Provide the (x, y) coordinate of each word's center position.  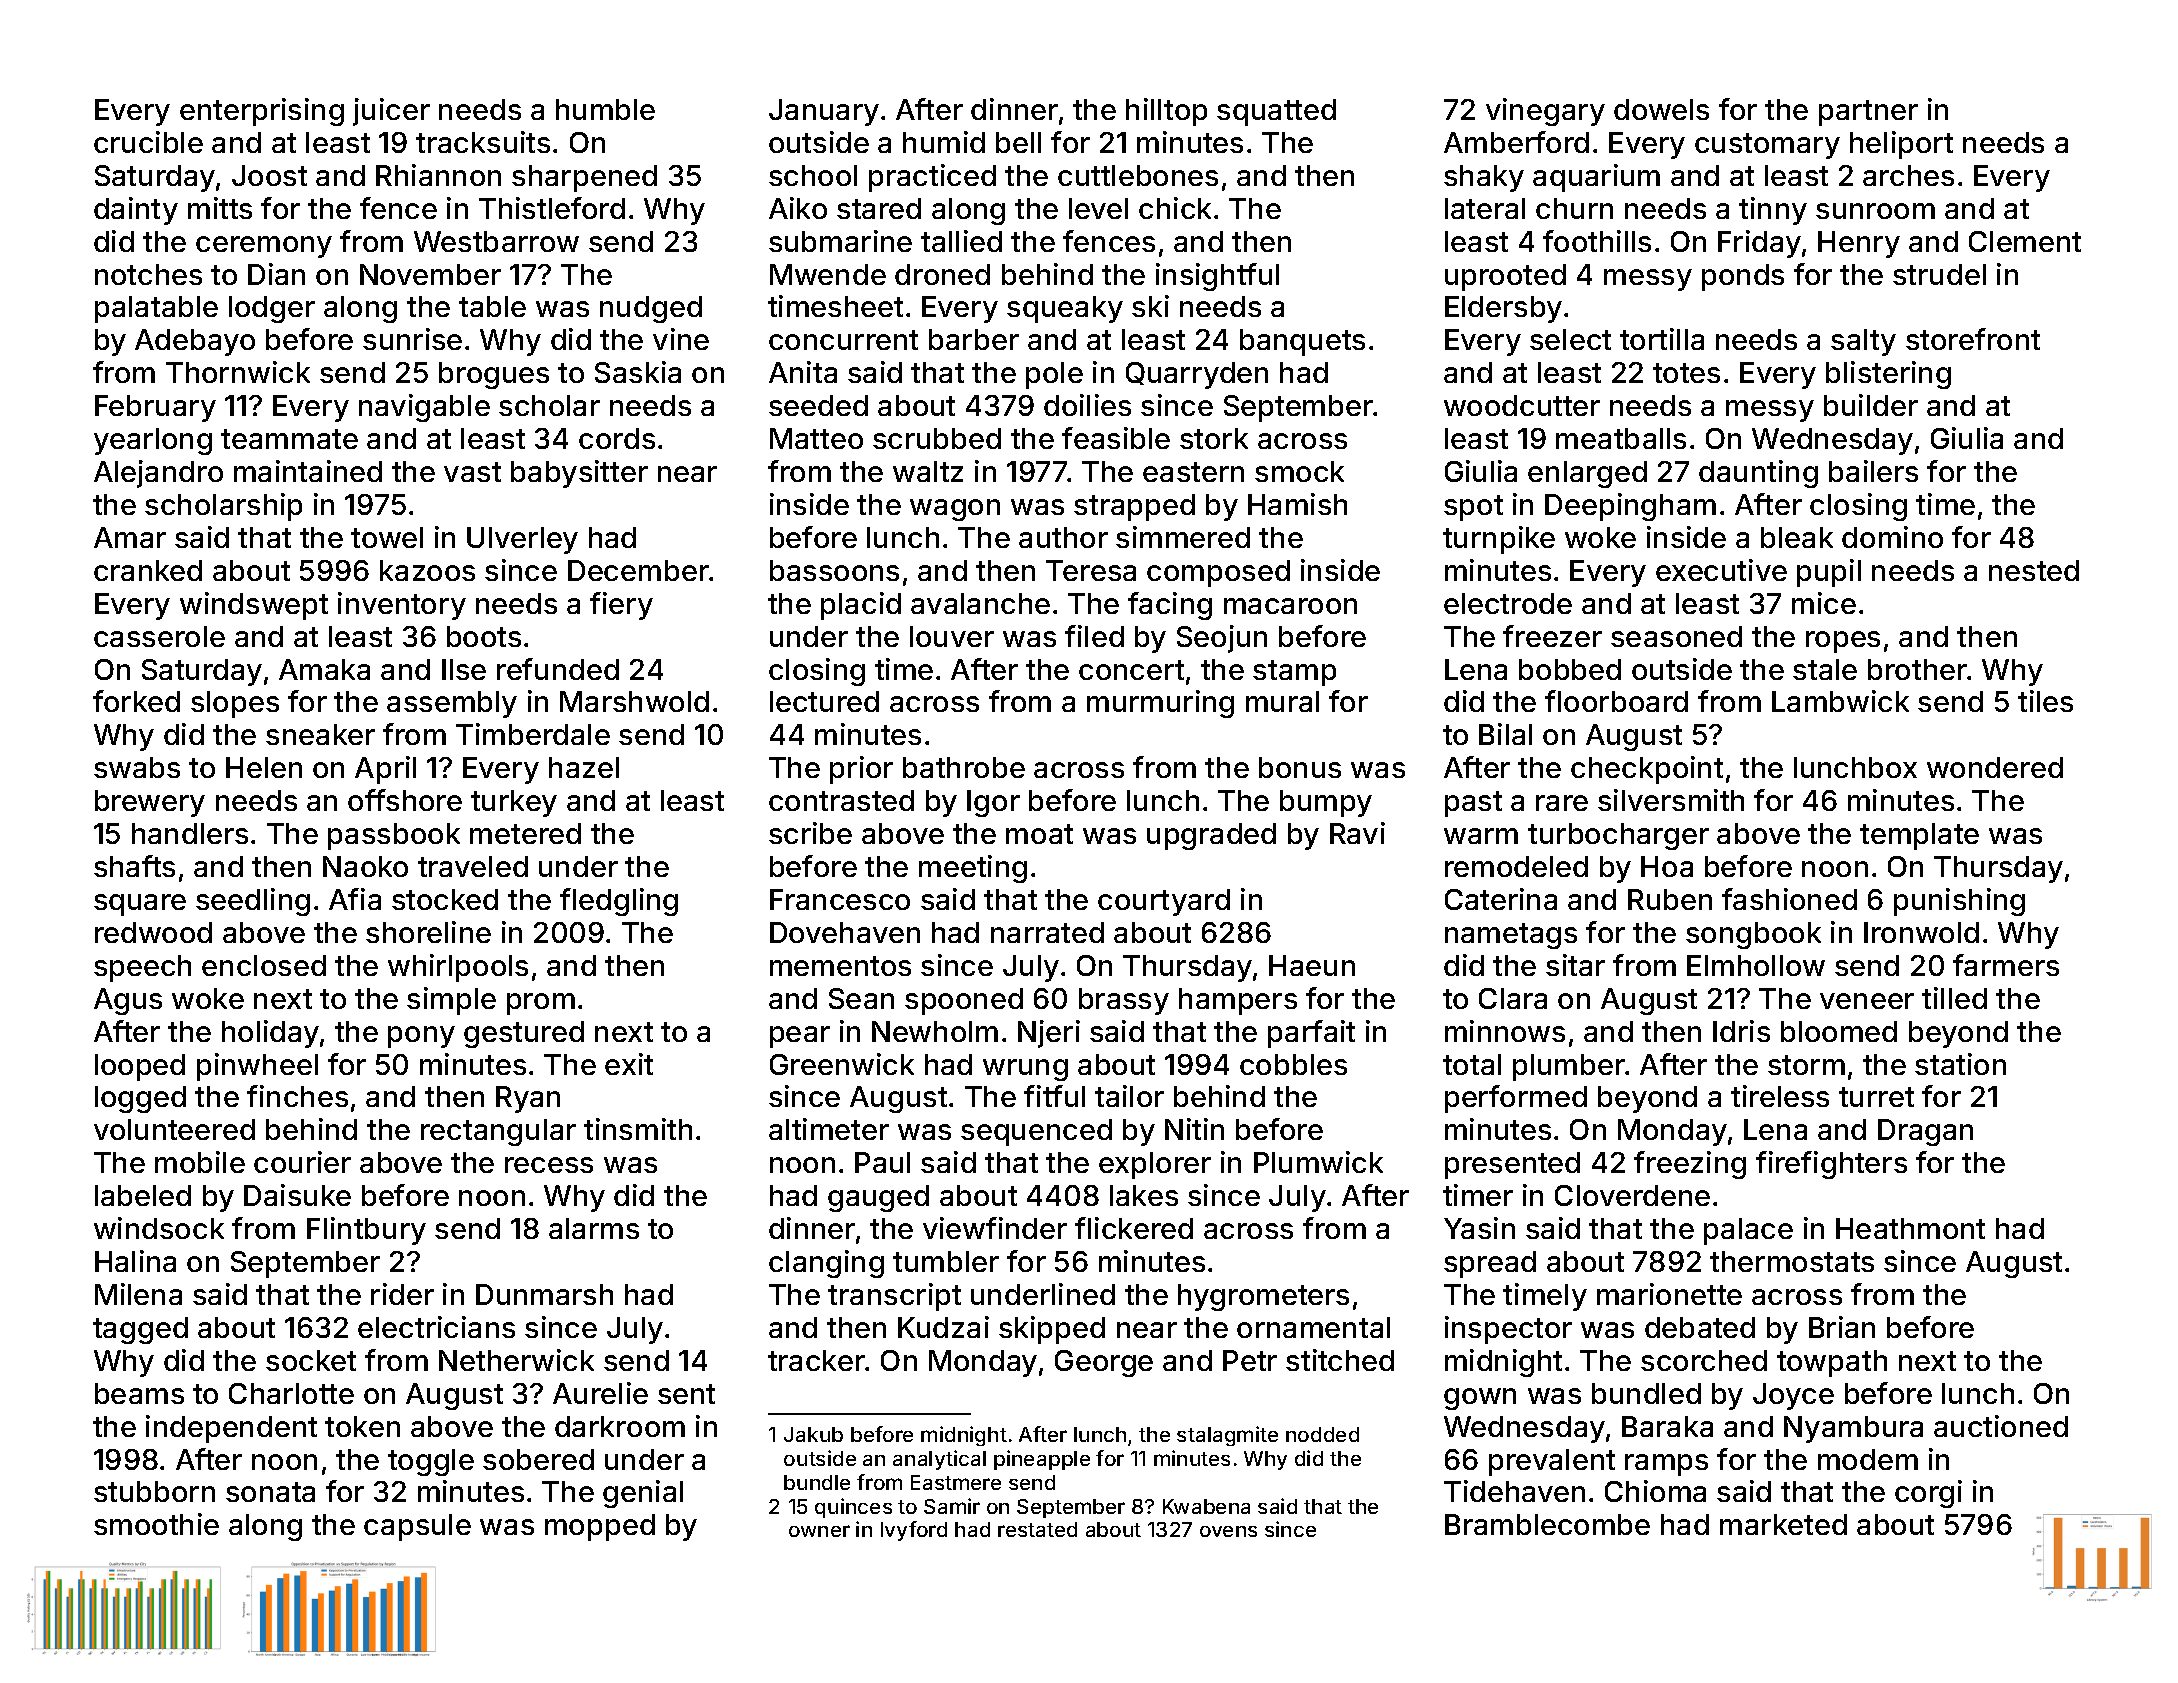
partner (1868, 113)
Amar (130, 537)
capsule (417, 1527)
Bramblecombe (1547, 1524)
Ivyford (914, 1531)
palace (1748, 1231)
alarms (594, 1228)
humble (605, 109)
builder (1871, 405)
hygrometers (1263, 1297)
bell (1018, 142)
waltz (928, 471)
